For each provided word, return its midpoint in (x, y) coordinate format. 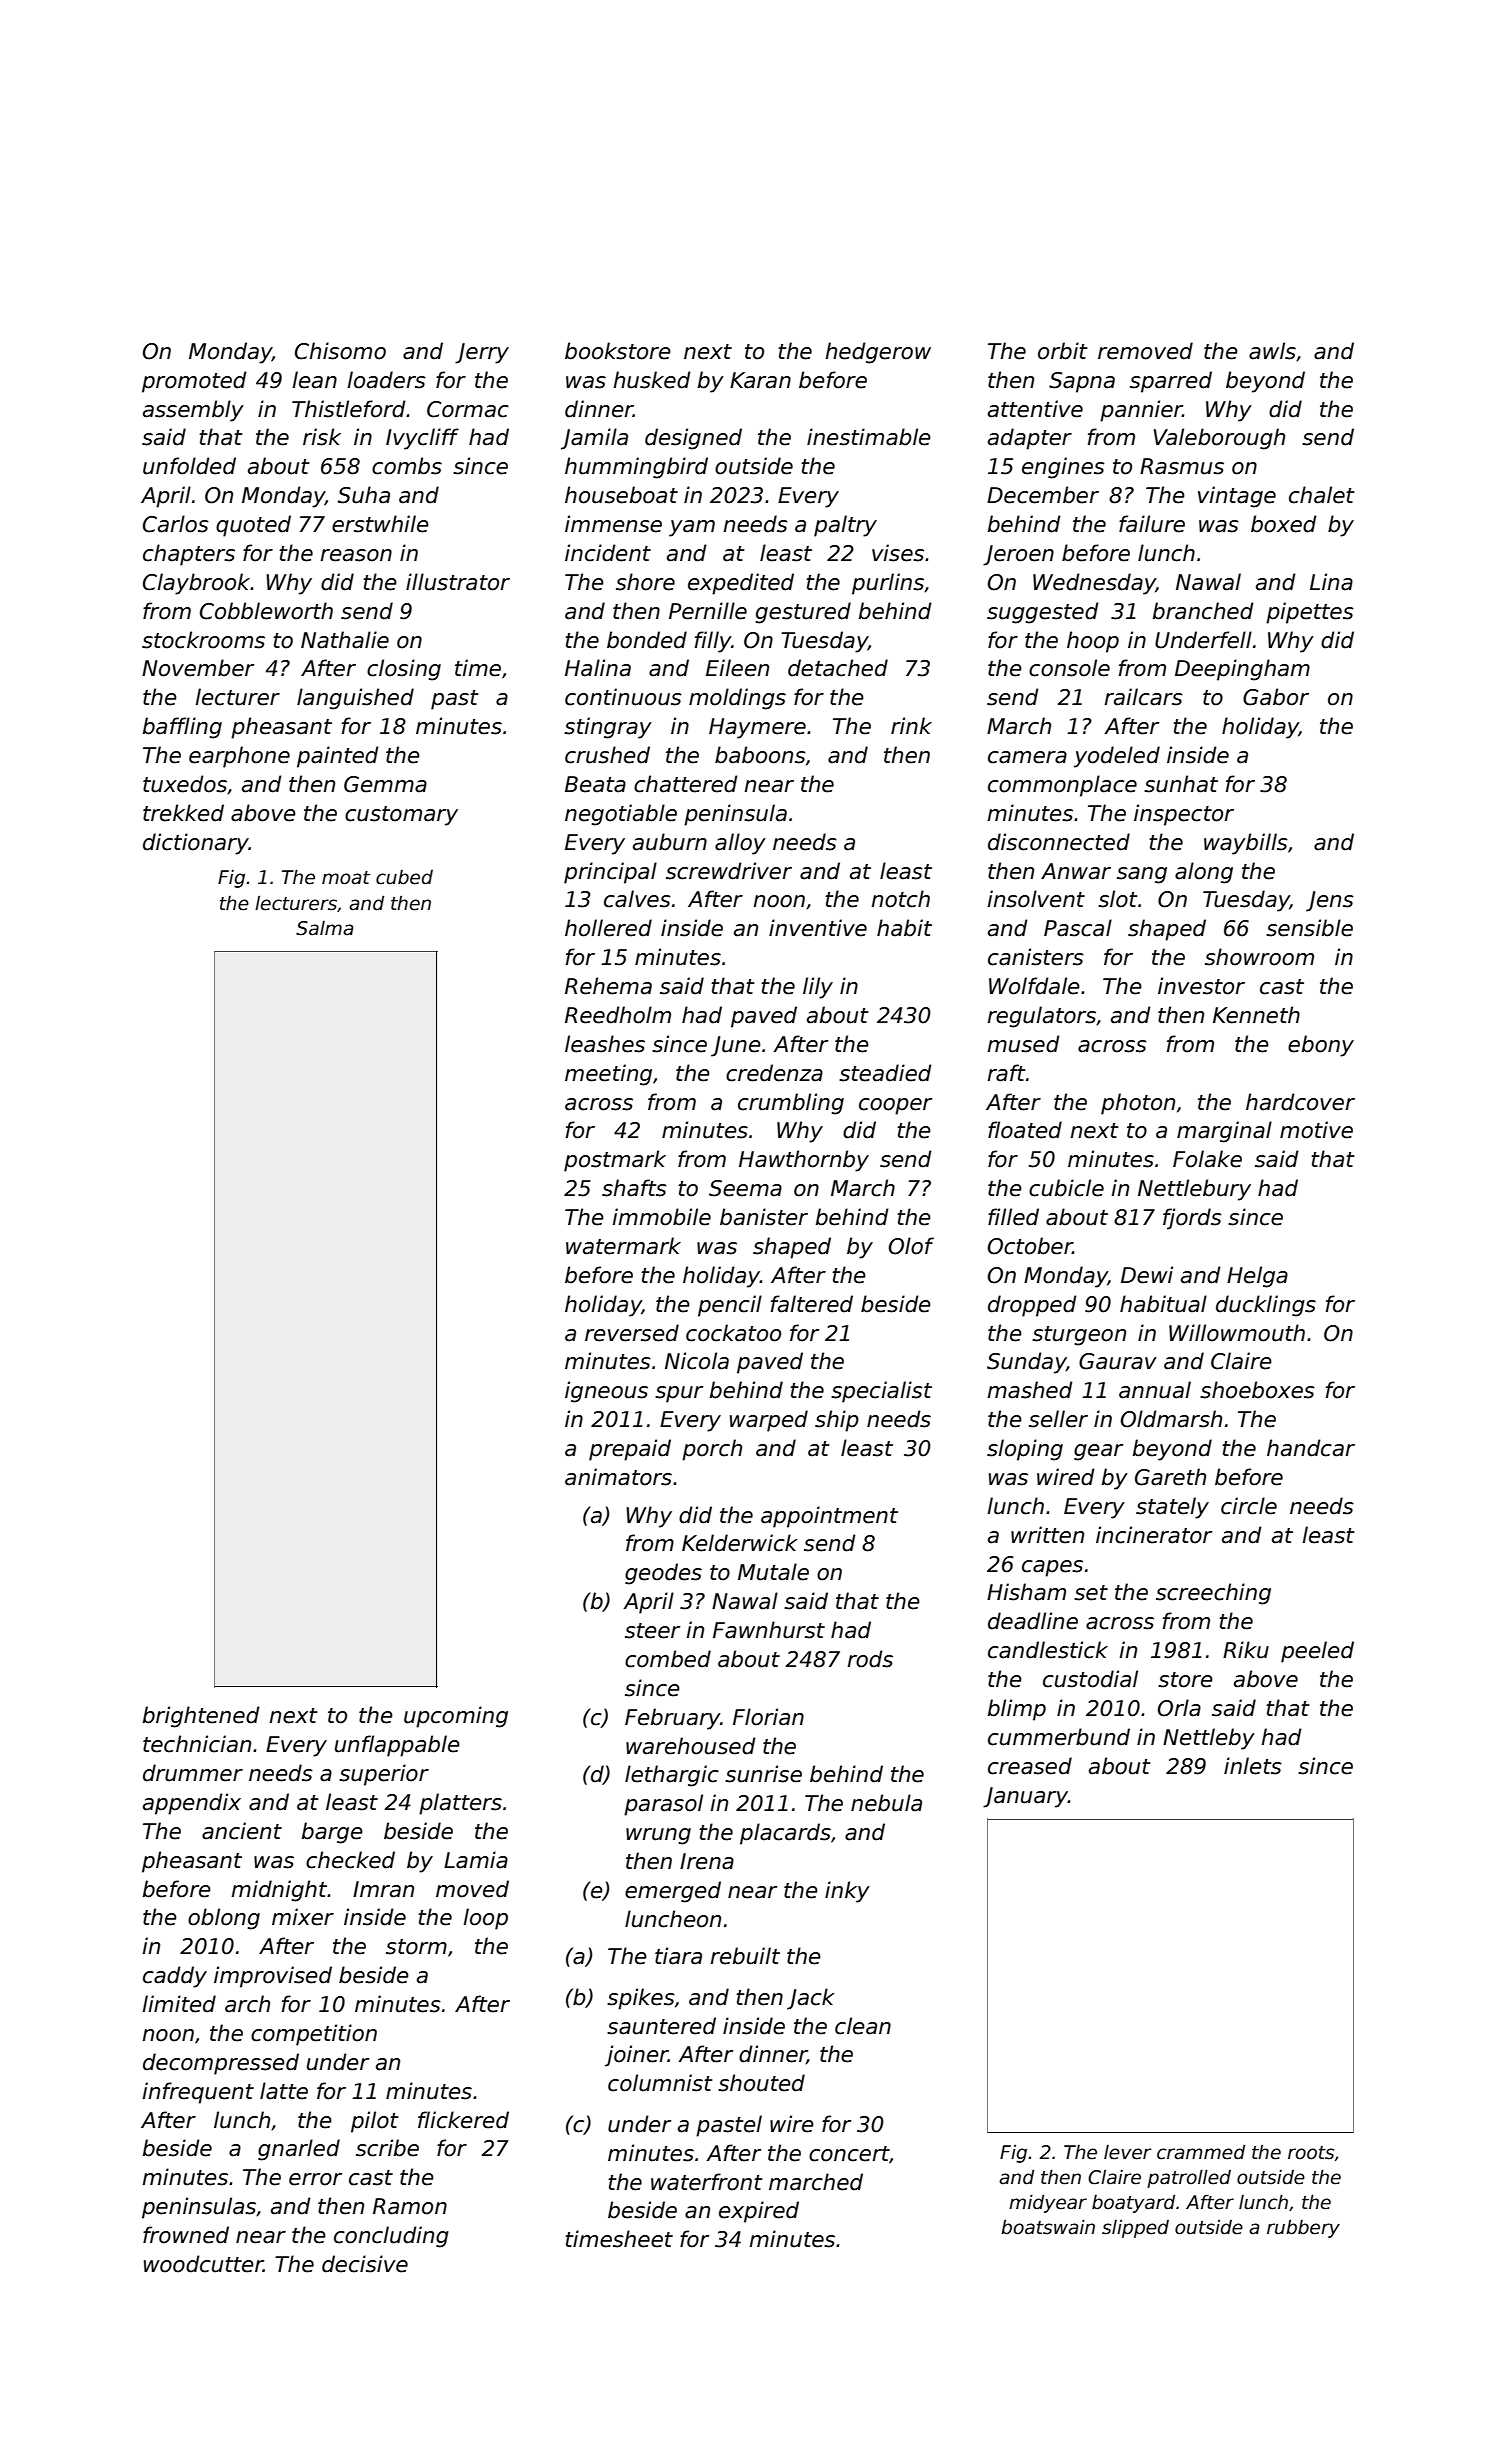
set (1091, 1593)
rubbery (1303, 2229)
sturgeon (1079, 1336)
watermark (623, 1246)
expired (759, 2212)
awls (1272, 351)
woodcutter (203, 2264)
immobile (661, 1217)
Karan (760, 380)
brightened (201, 1717)
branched (1203, 611)
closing (404, 670)
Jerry (482, 353)
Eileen (737, 668)
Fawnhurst (769, 1630)
